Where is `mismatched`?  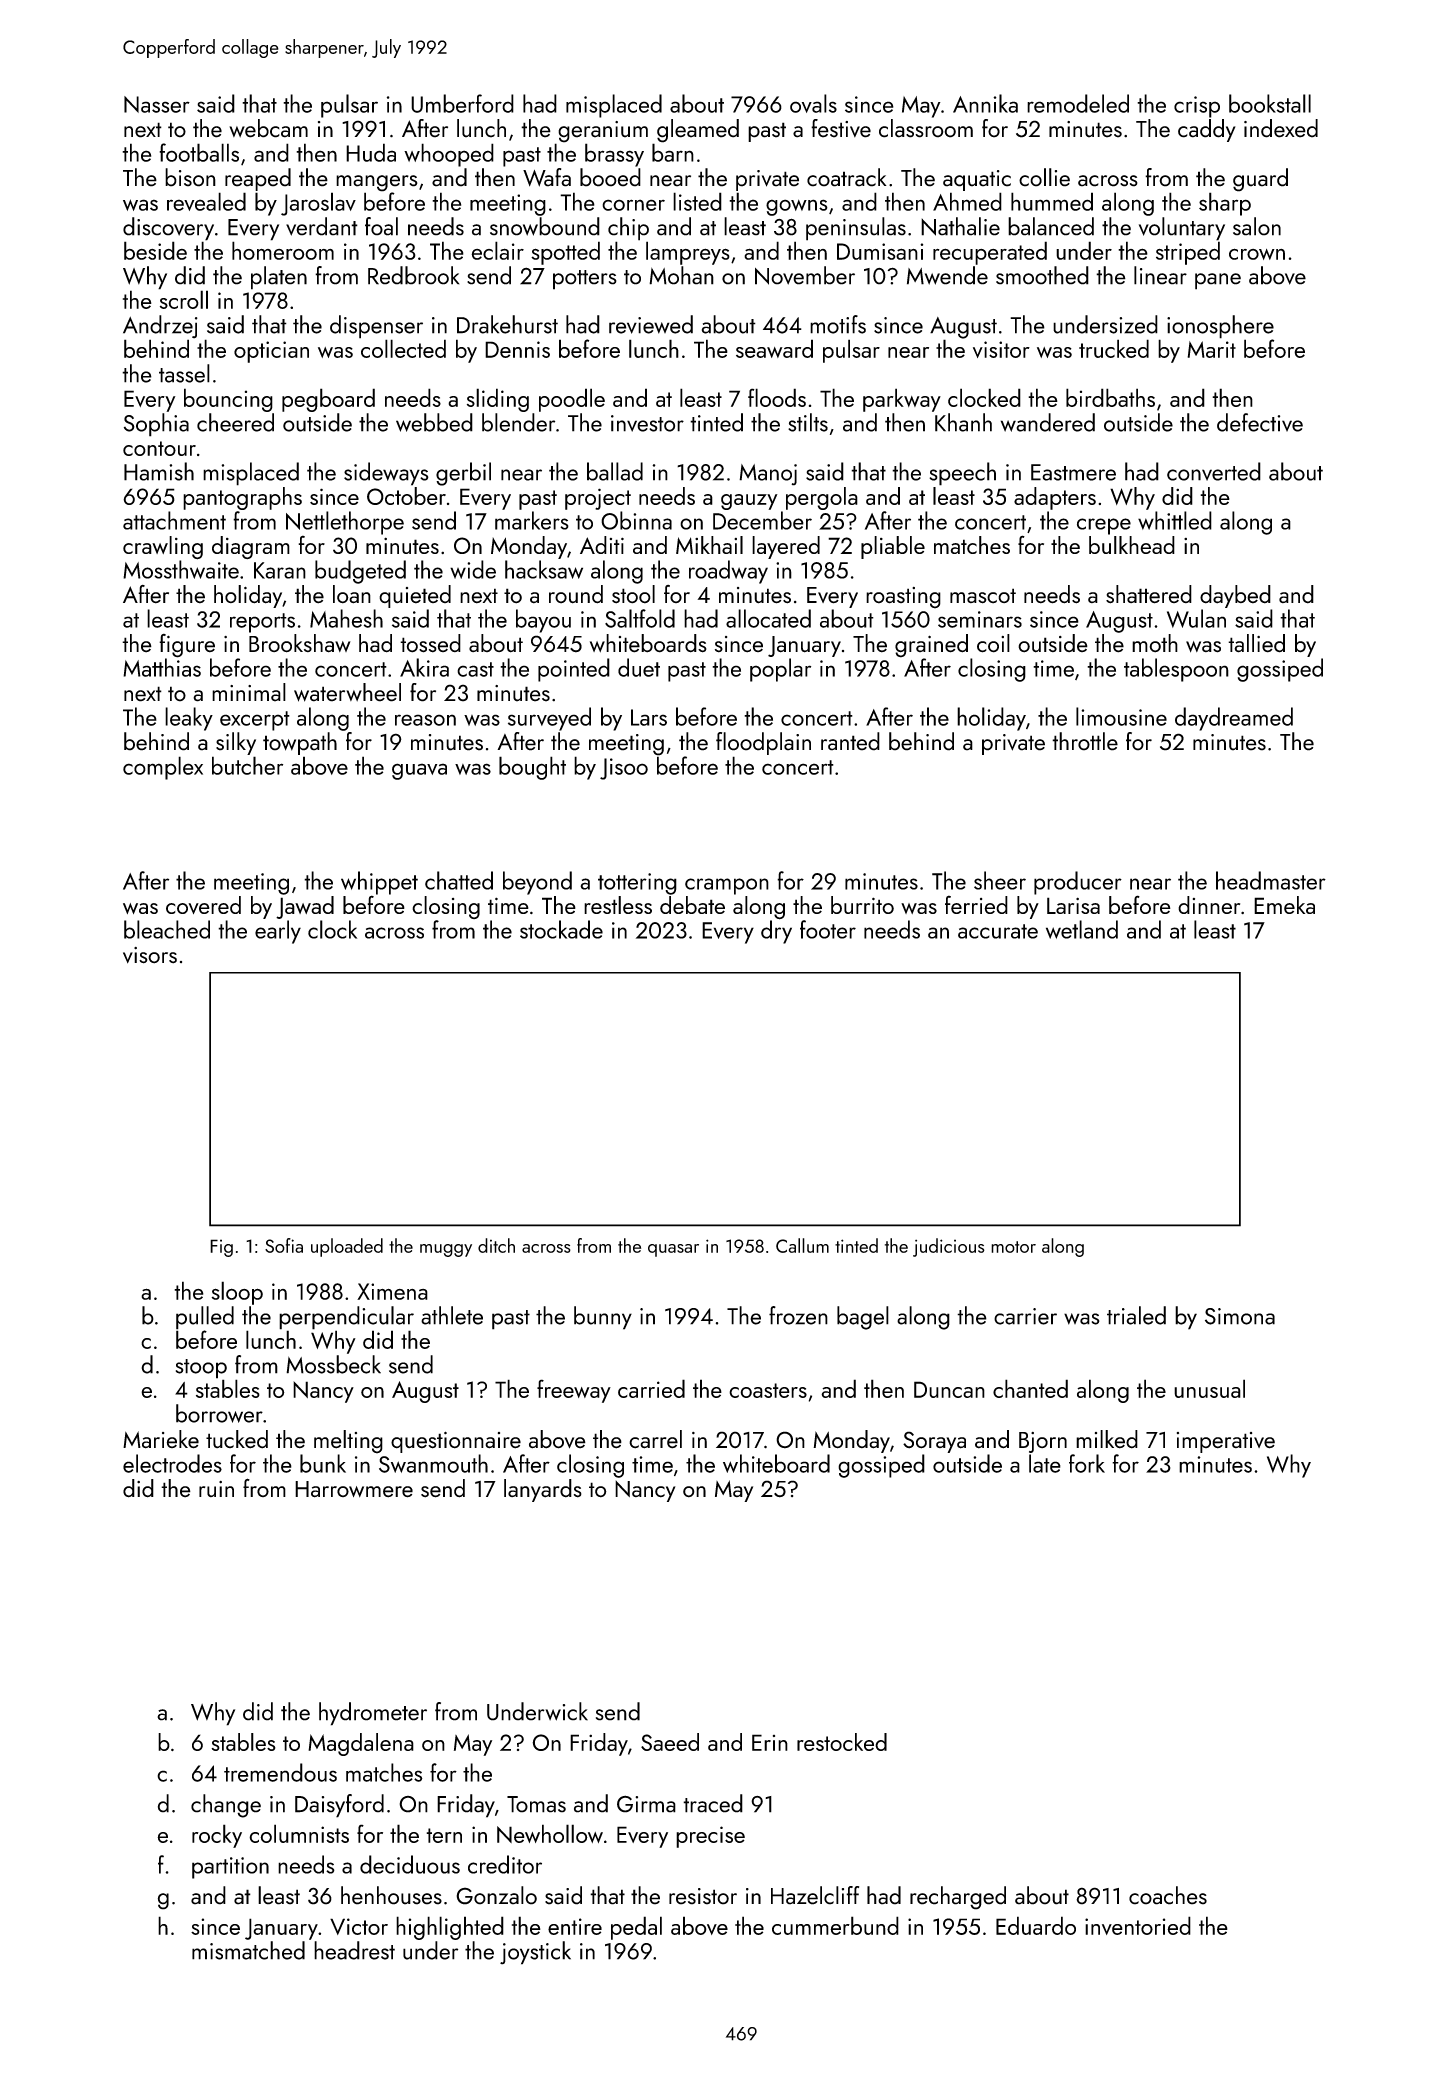 mismatched is located at coordinates (248, 1950).
